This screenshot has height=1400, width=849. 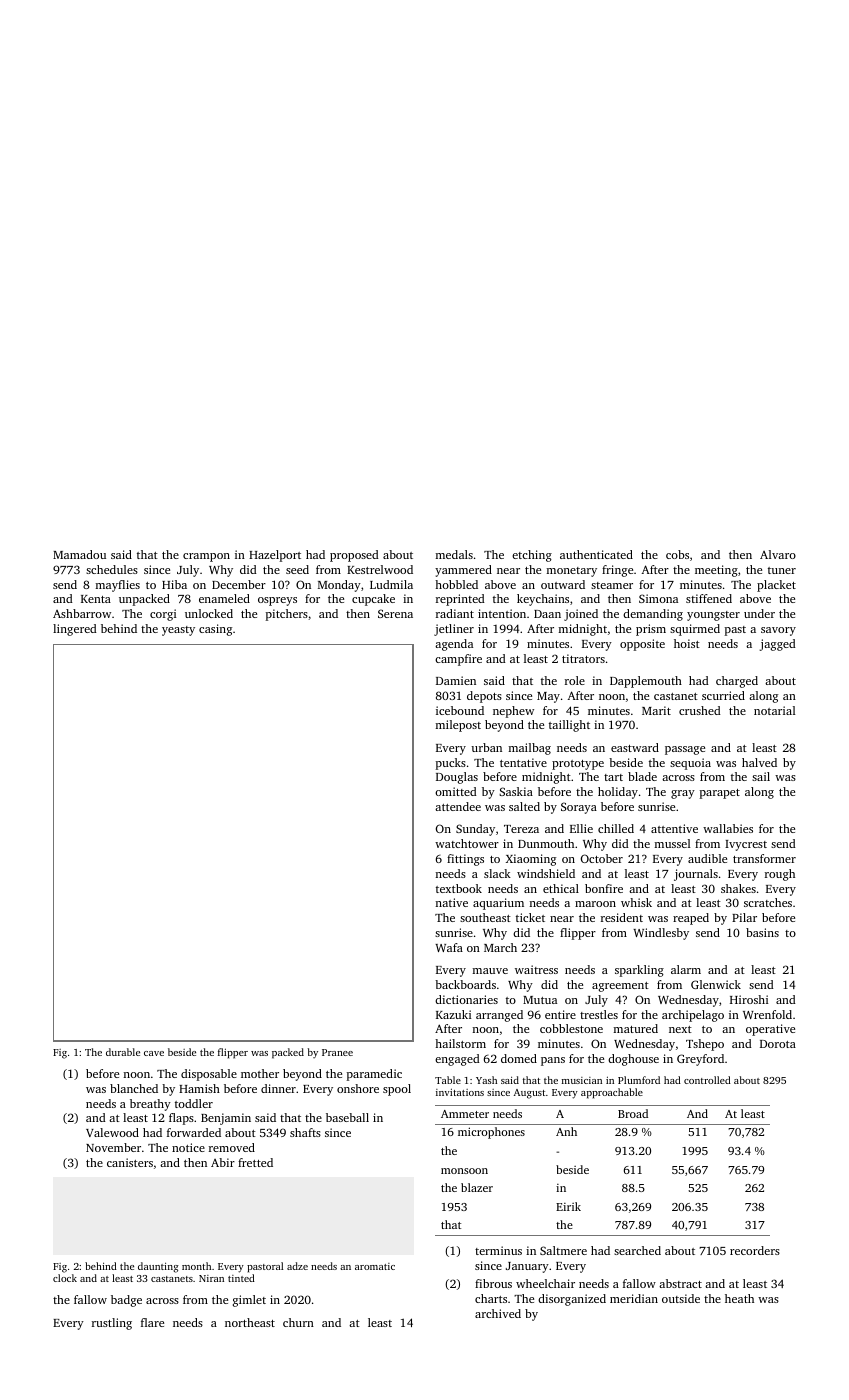 I want to click on parapet, so click(x=720, y=794).
